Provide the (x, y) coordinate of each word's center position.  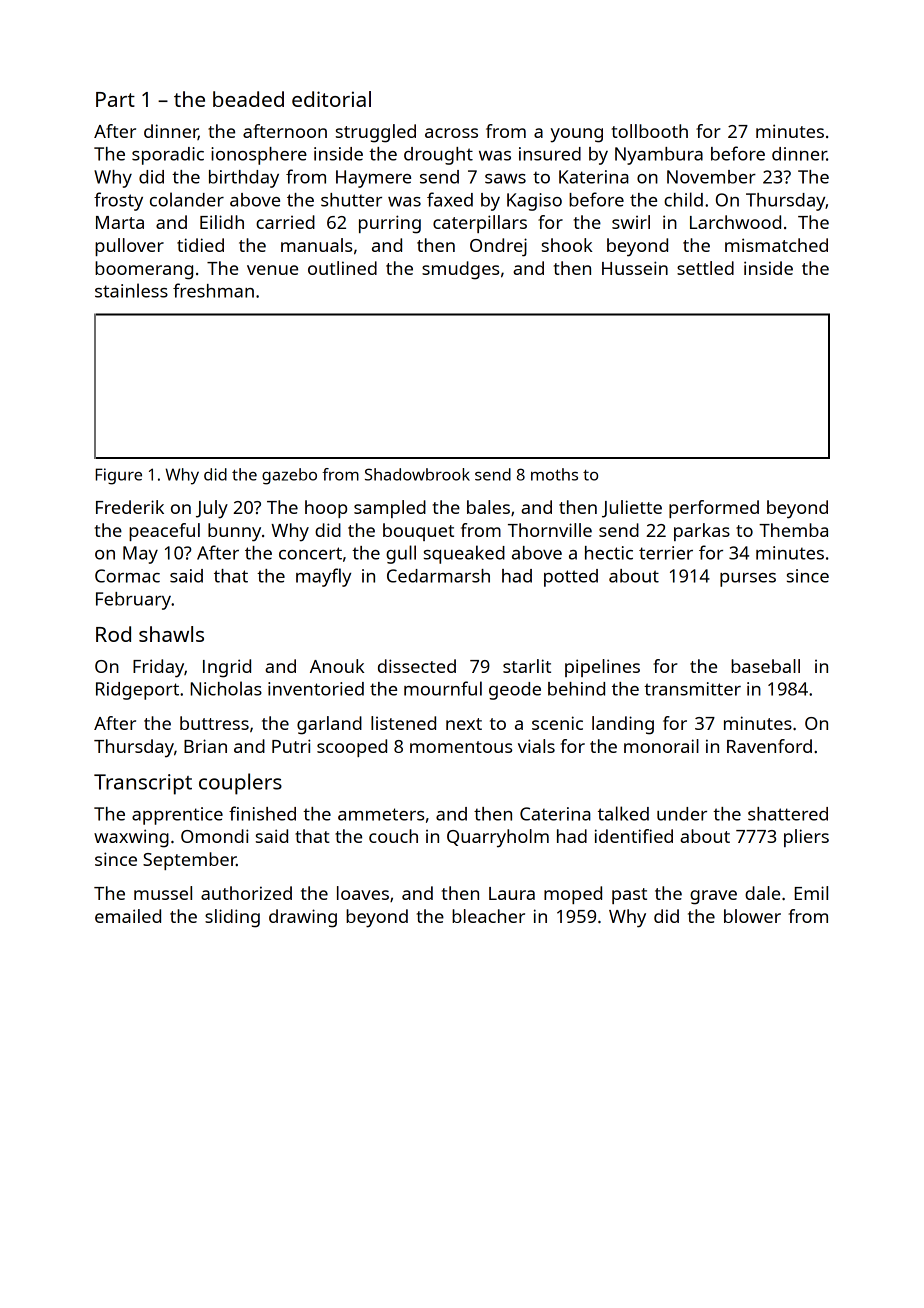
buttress (214, 723)
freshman (213, 290)
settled (705, 268)
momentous (461, 747)
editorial (331, 99)
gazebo (289, 476)
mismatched (776, 245)
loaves (363, 893)
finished (262, 813)
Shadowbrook (417, 474)
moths (554, 474)
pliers (806, 838)
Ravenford (769, 746)
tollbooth (650, 131)
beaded (248, 99)
